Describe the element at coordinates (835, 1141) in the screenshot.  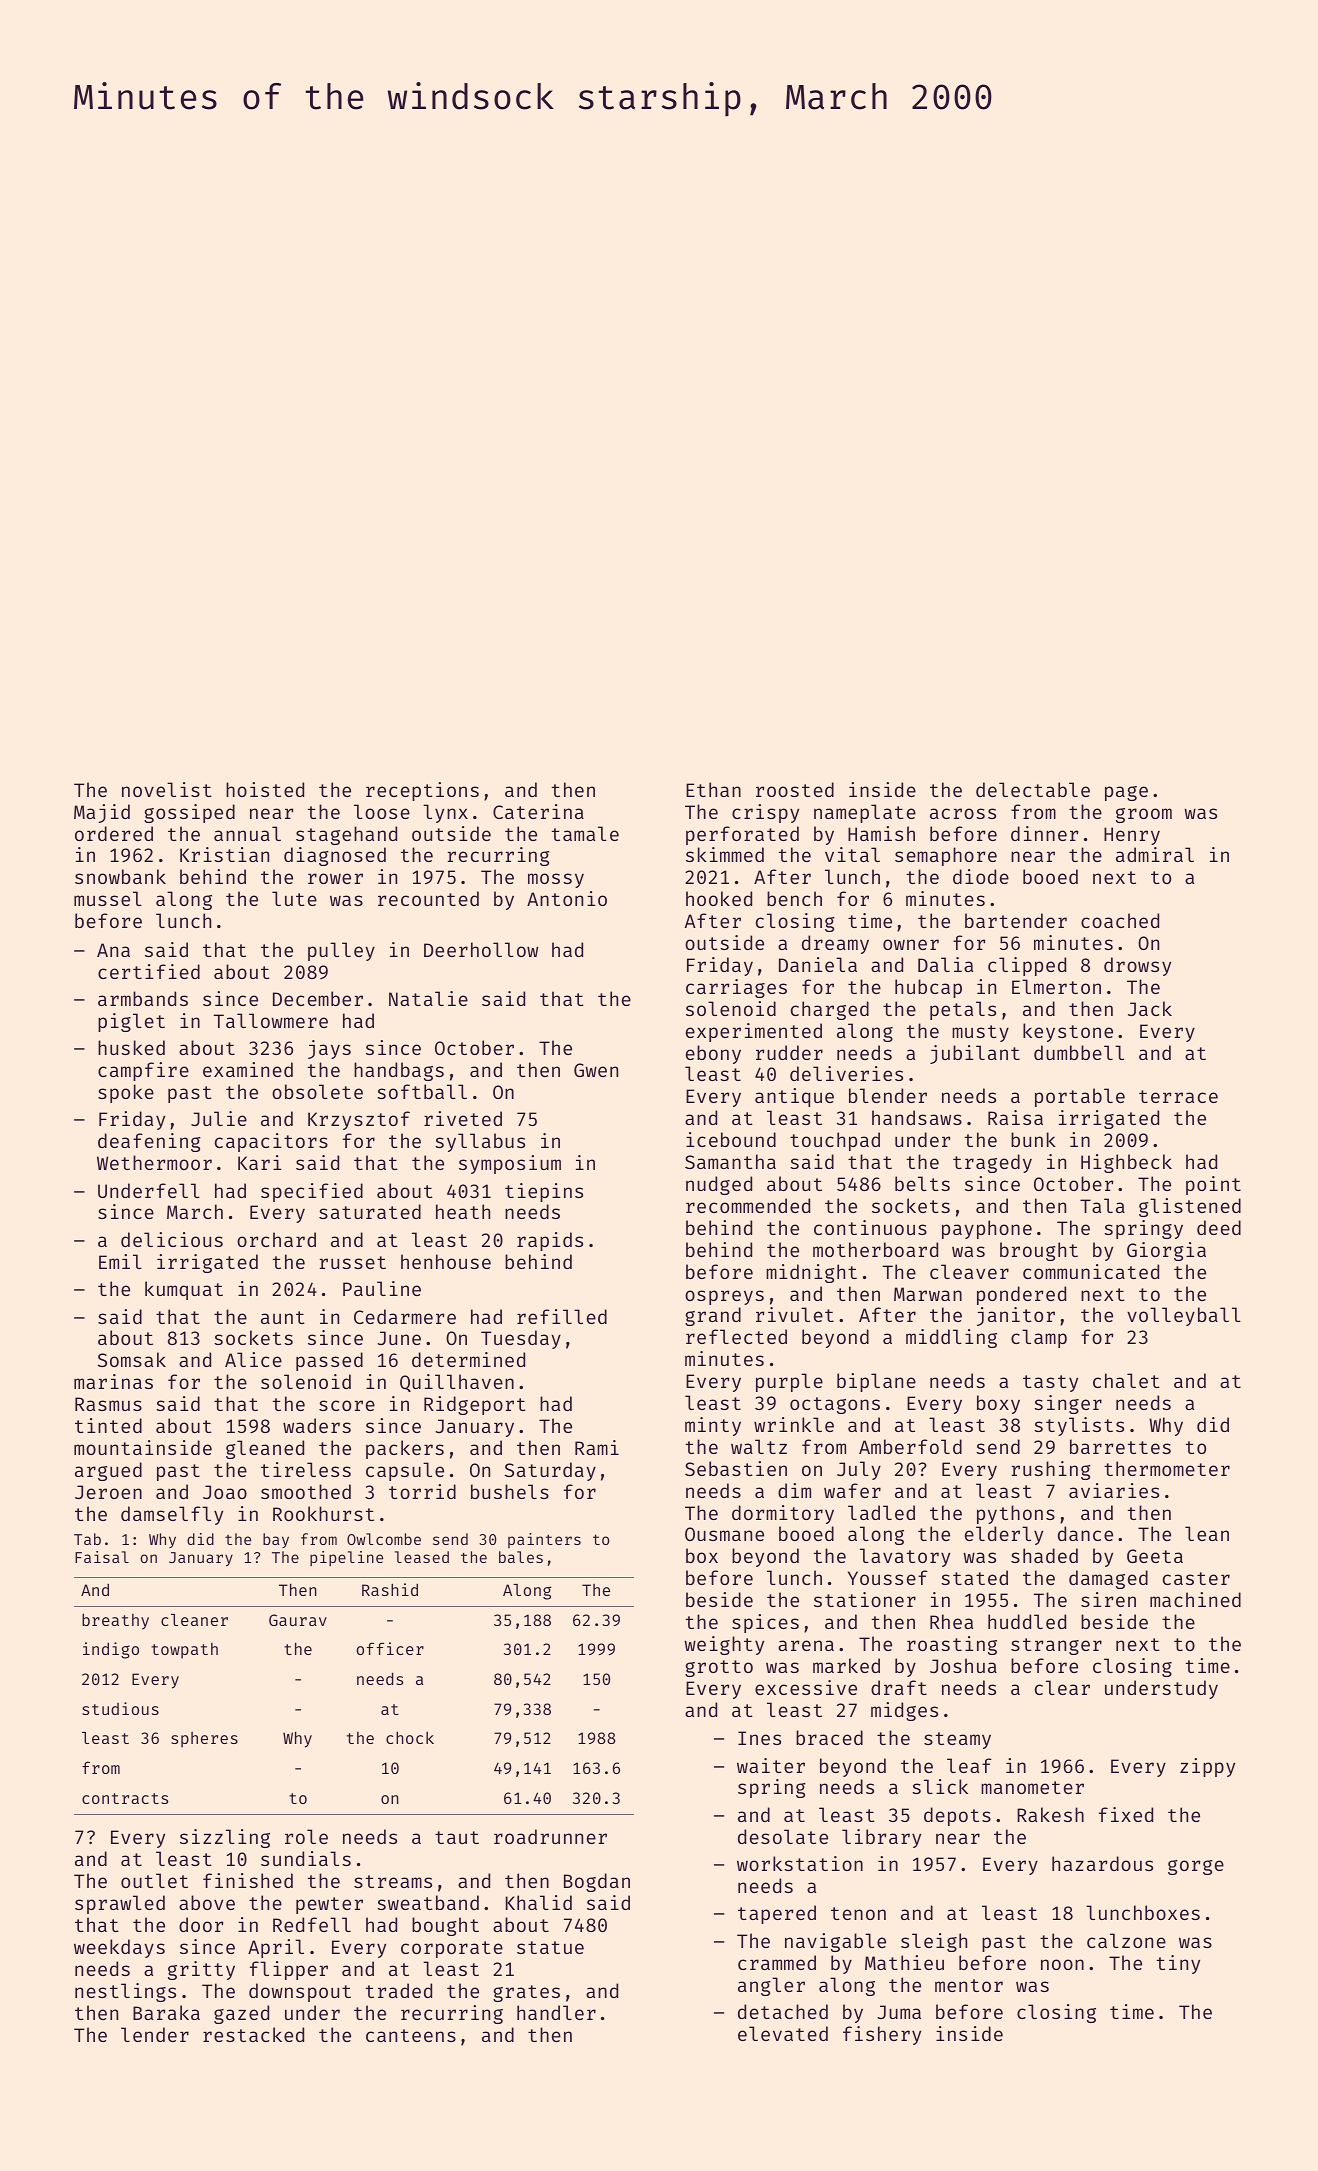
I see `touchpad` at that location.
